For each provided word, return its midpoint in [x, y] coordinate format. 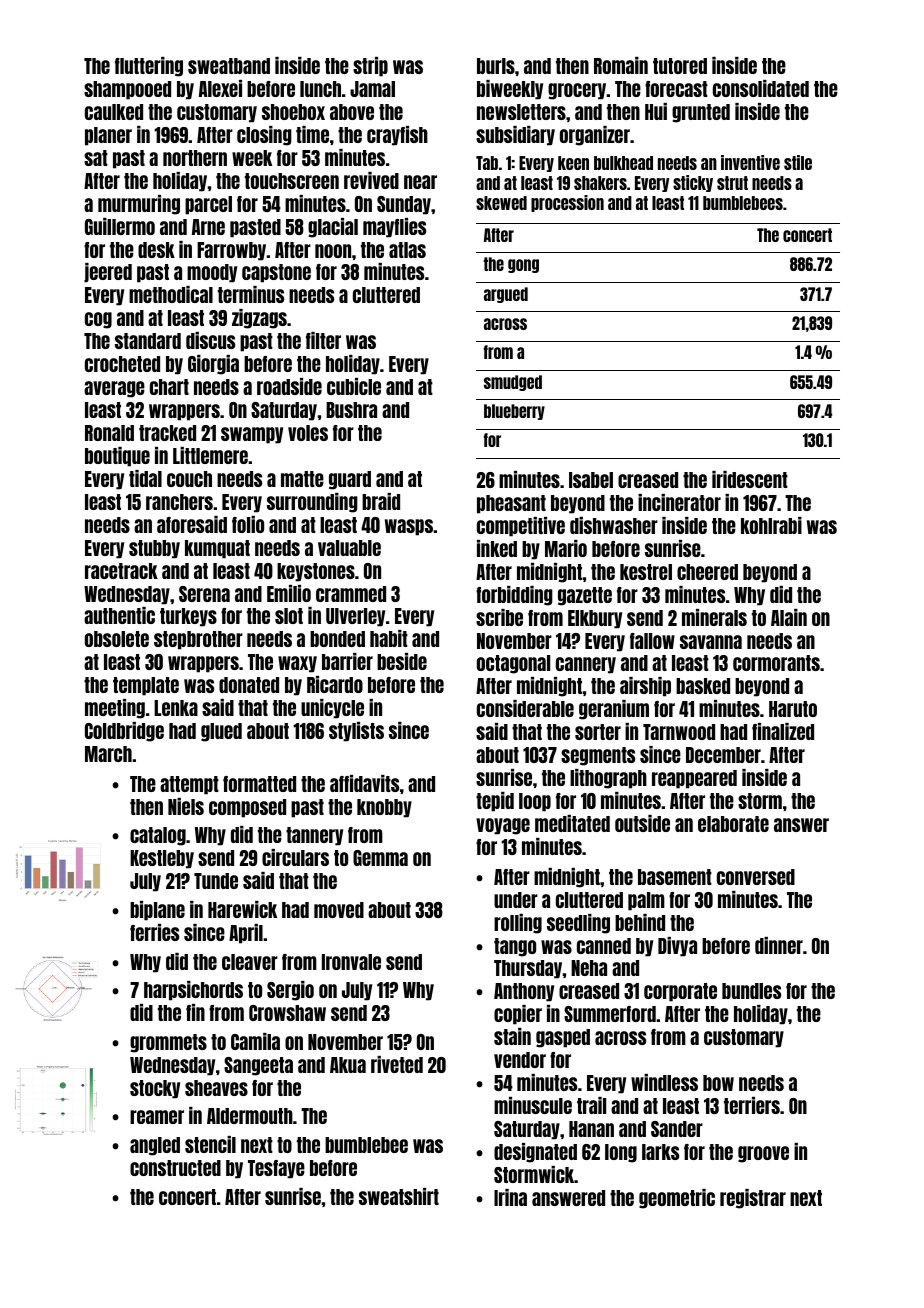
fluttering [149, 67]
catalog [158, 836]
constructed [175, 1168]
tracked [167, 433]
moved [339, 910]
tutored [680, 66]
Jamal [372, 89]
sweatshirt [399, 1196]
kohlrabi [771, 525]
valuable [349, 548]
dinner [779, 945]
